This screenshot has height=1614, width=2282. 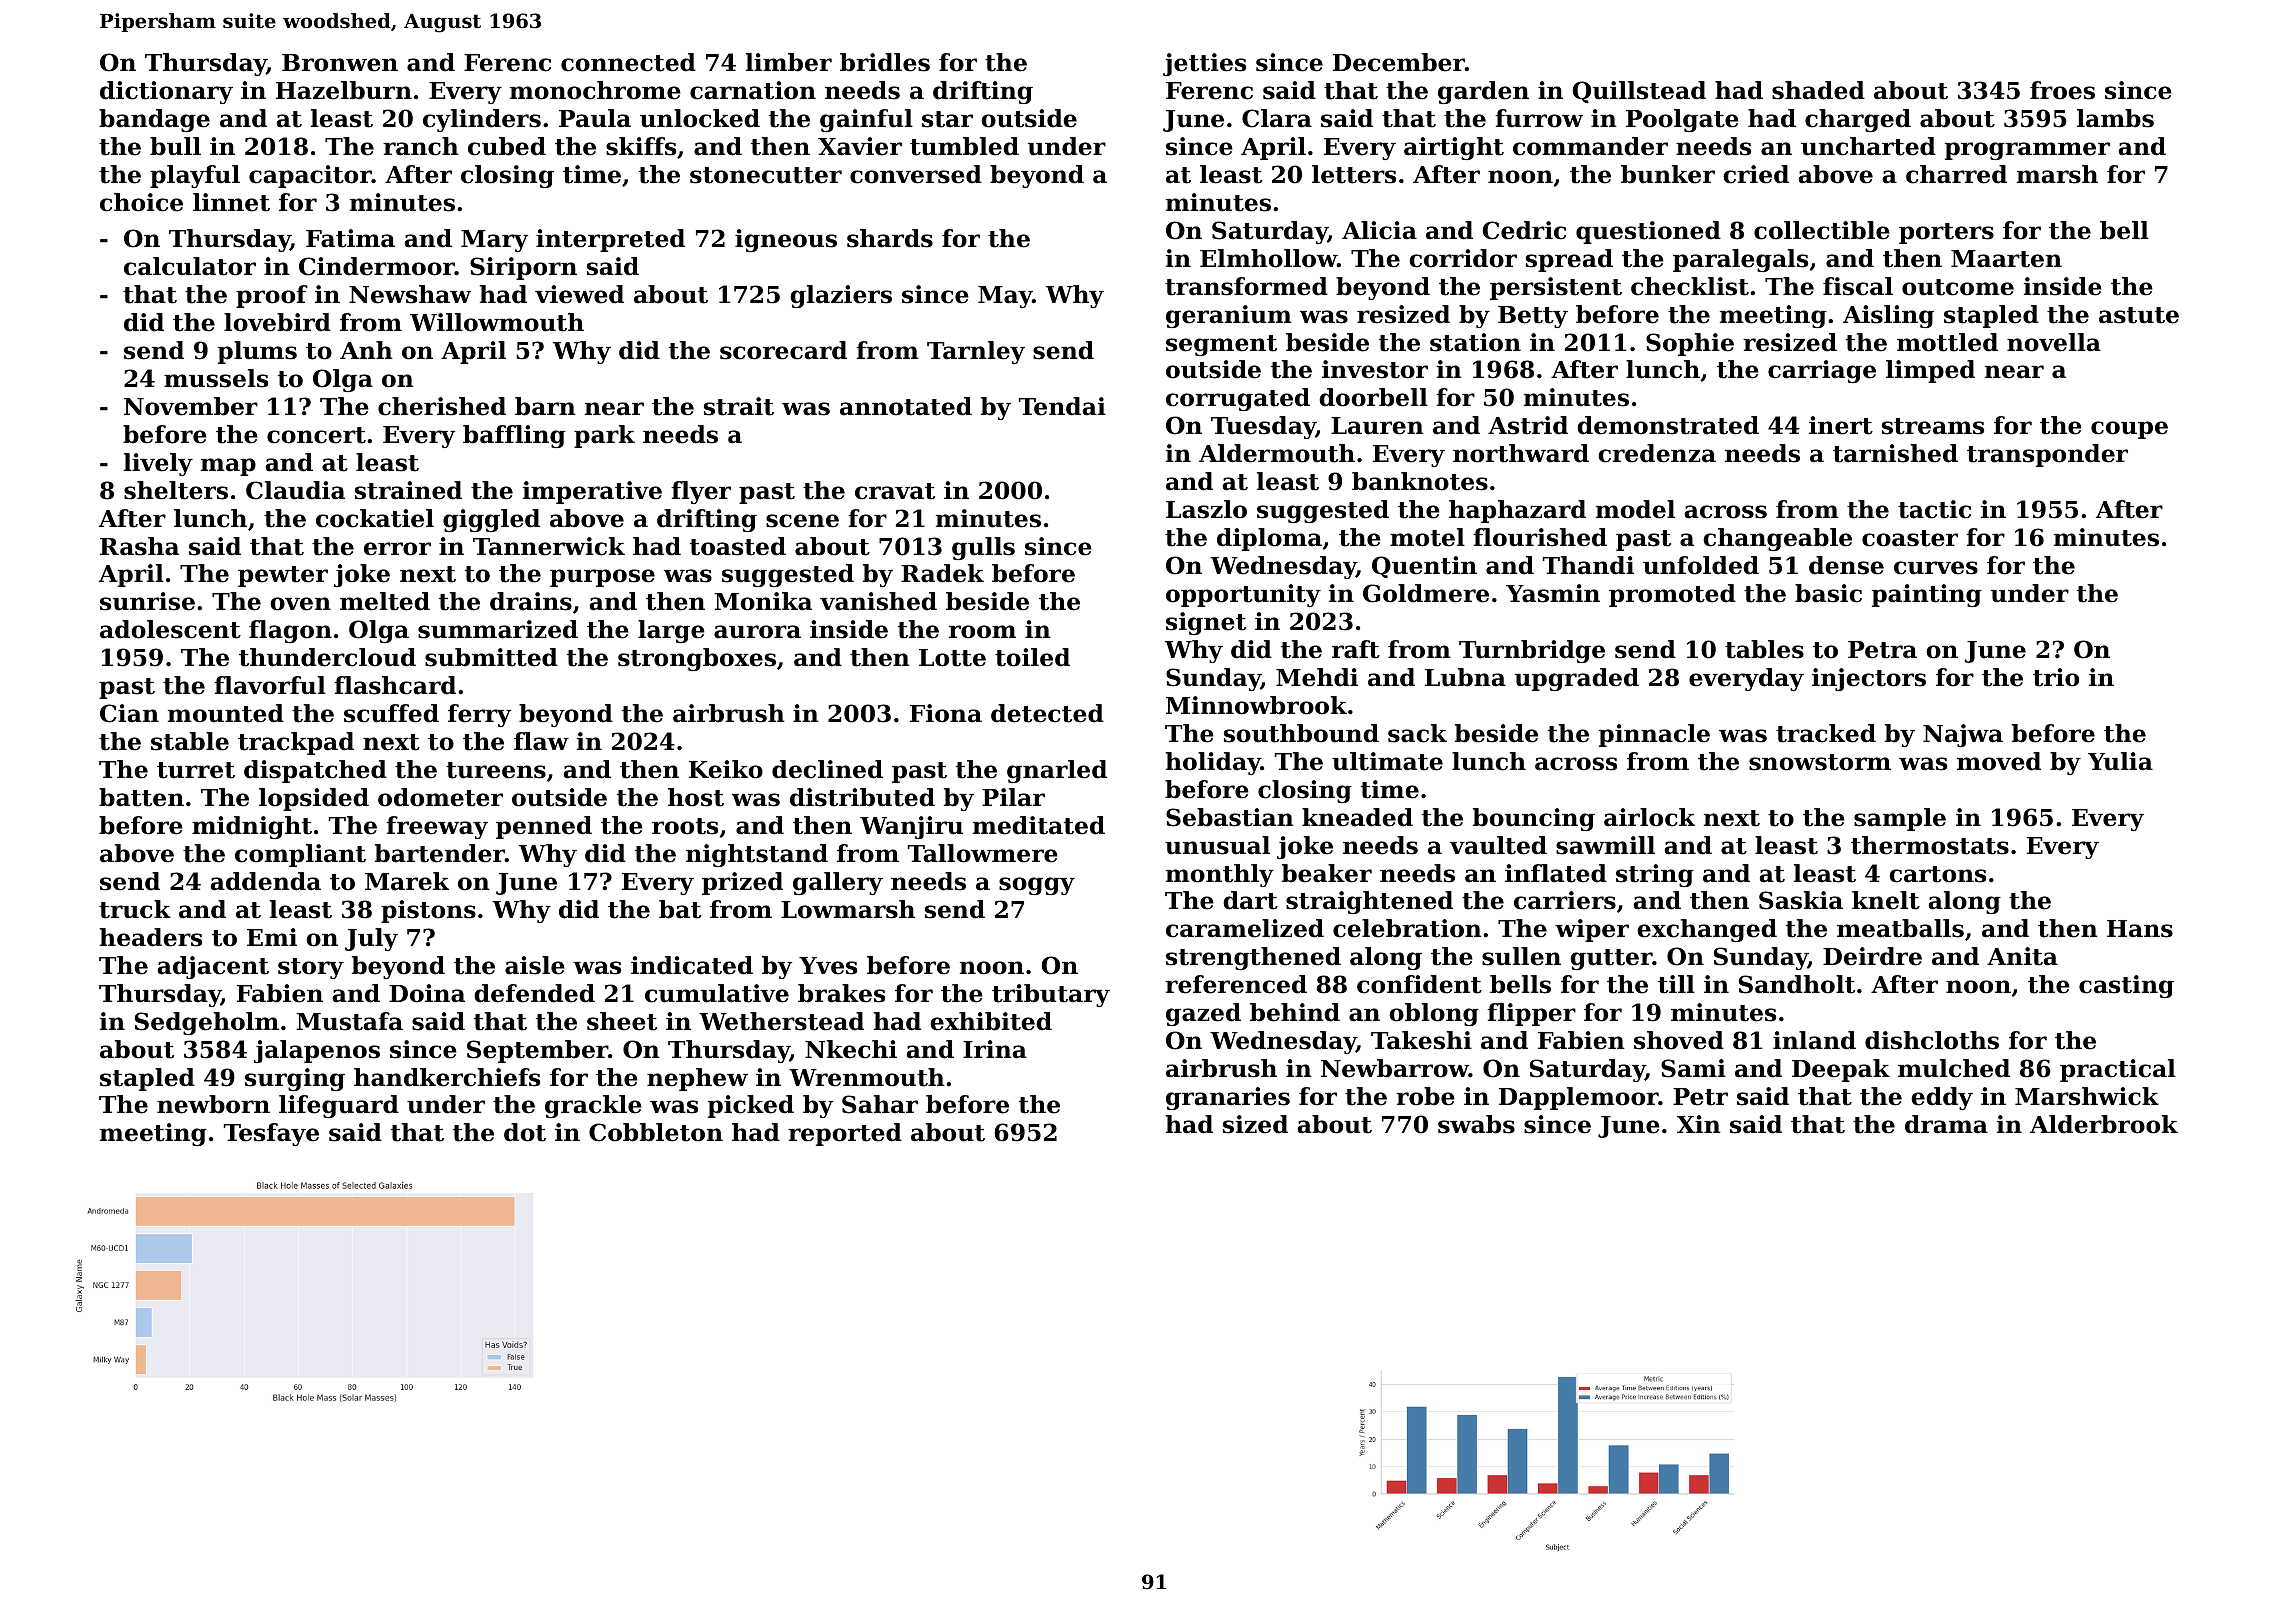 I want to click on coupe, so click(x=2129, y=430).
